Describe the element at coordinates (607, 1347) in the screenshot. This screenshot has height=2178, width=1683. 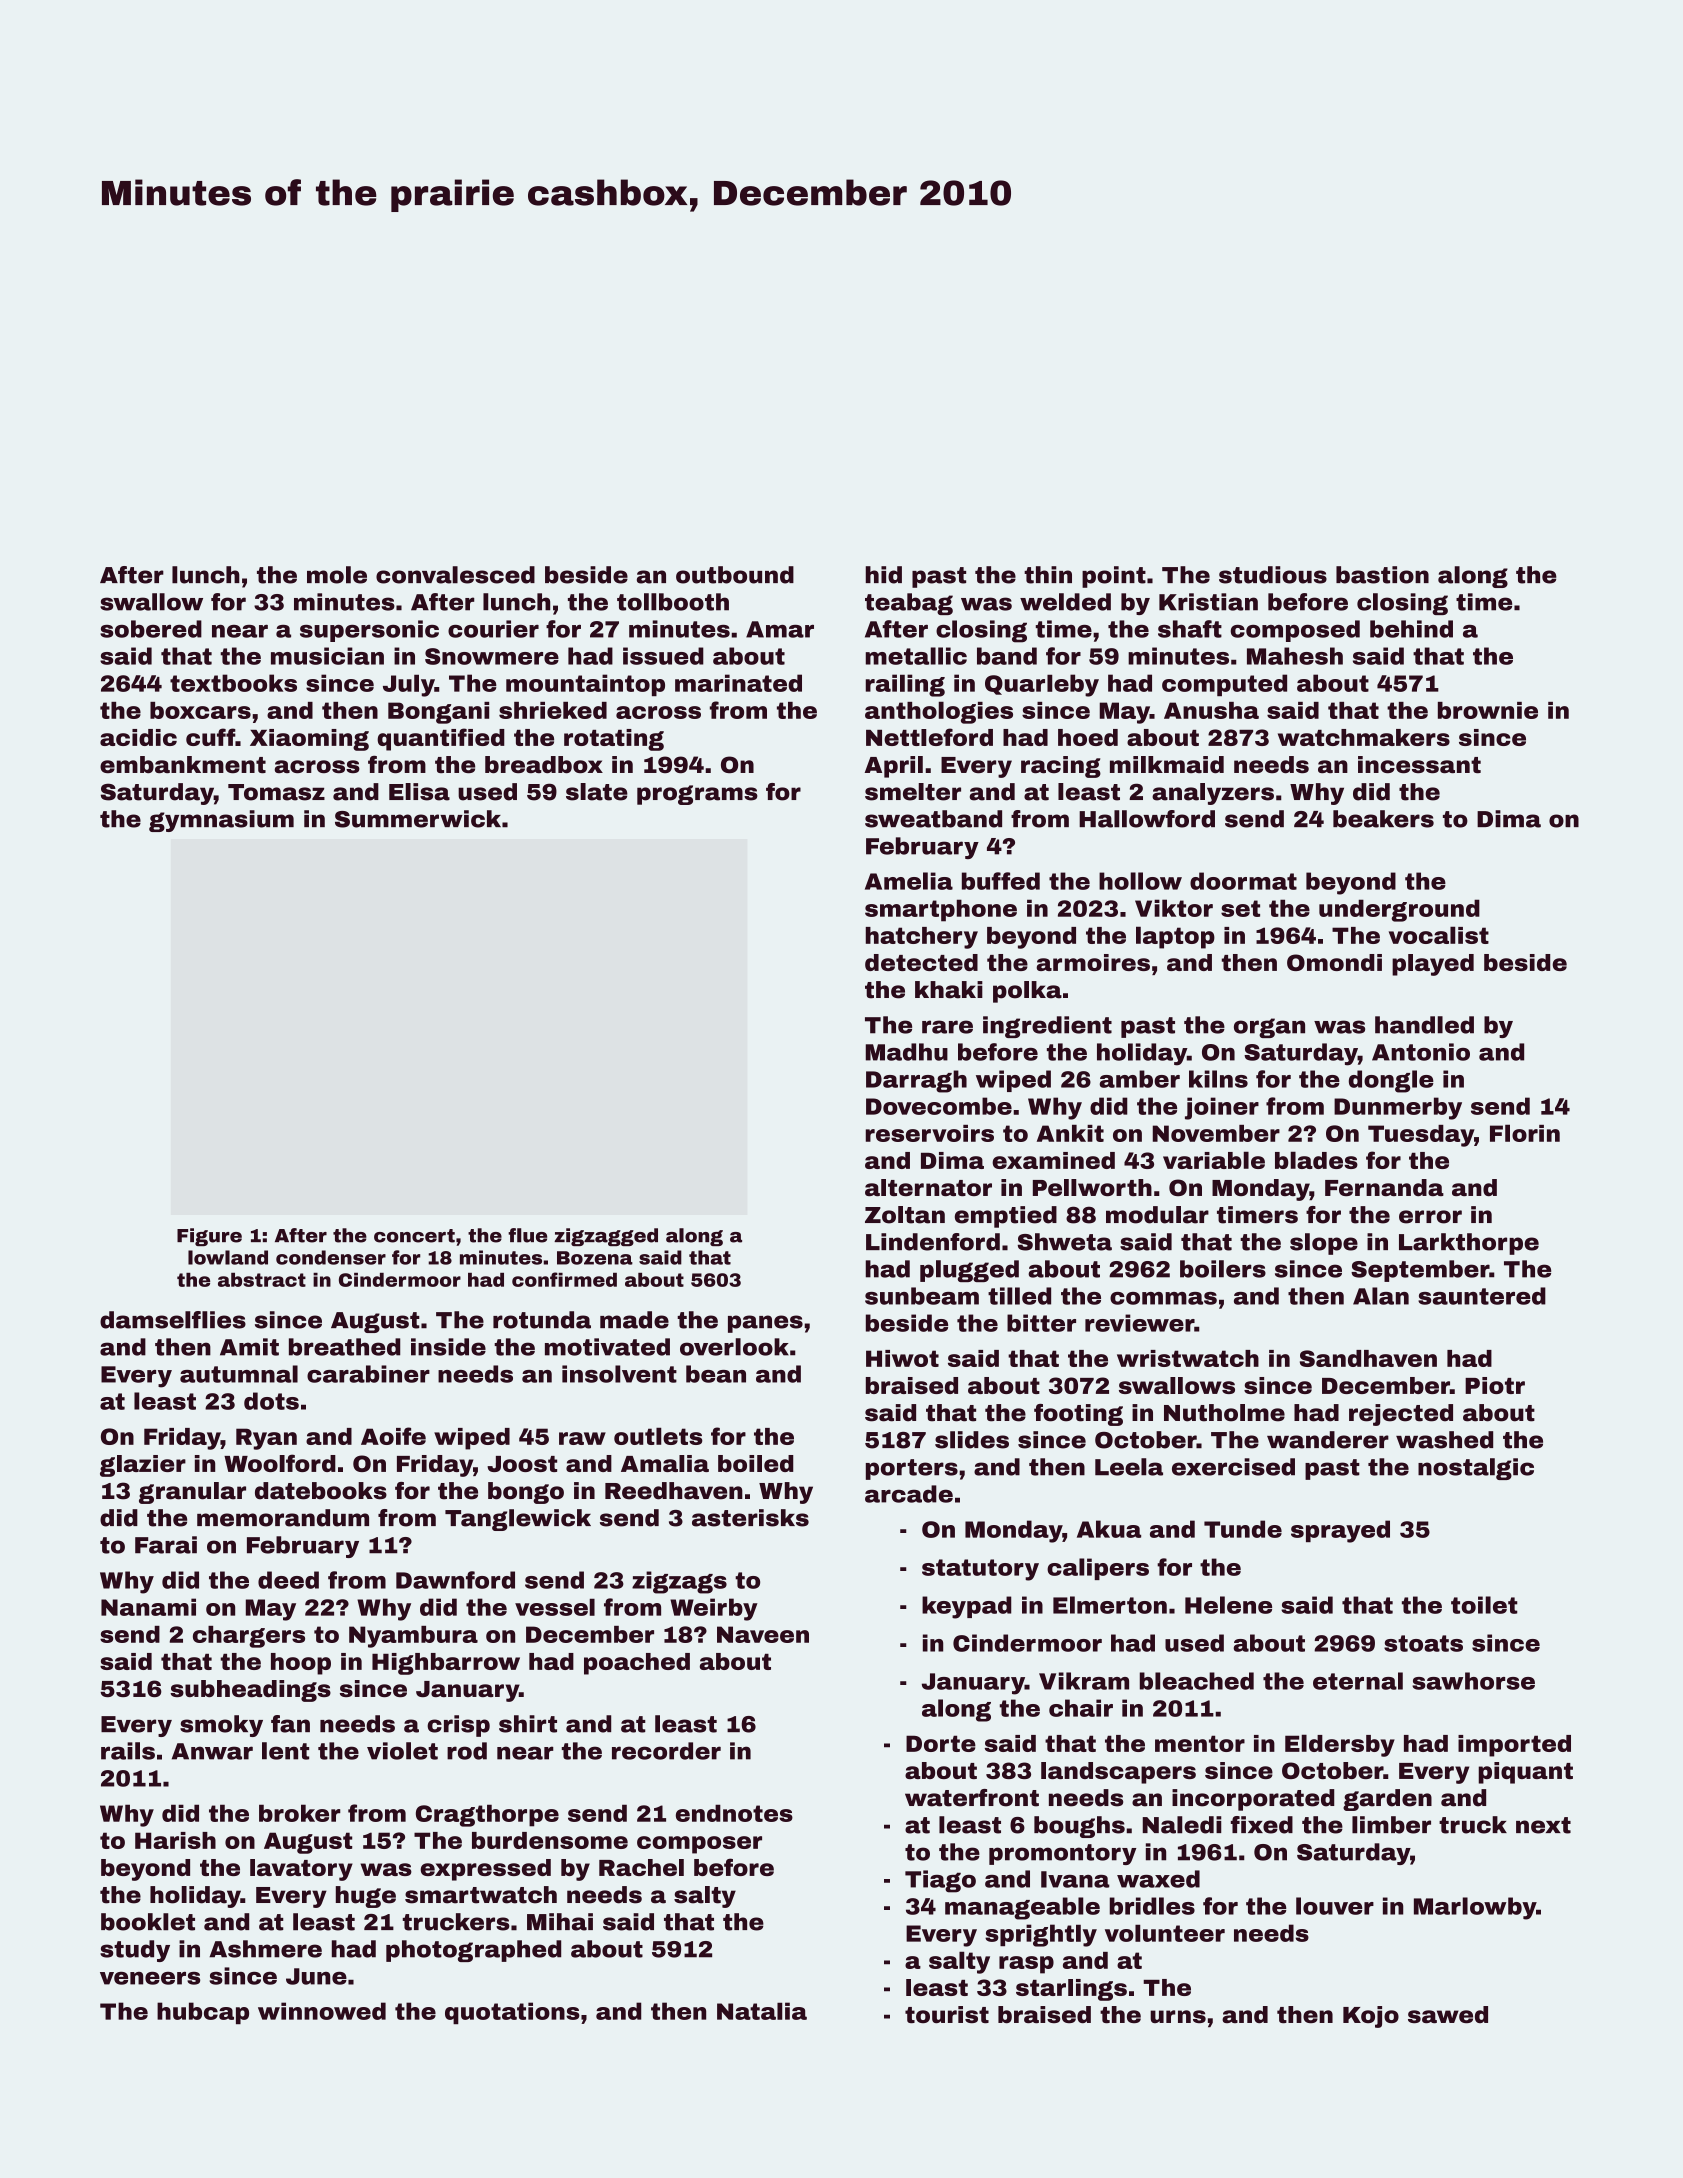
I see `motivated` at that location.
